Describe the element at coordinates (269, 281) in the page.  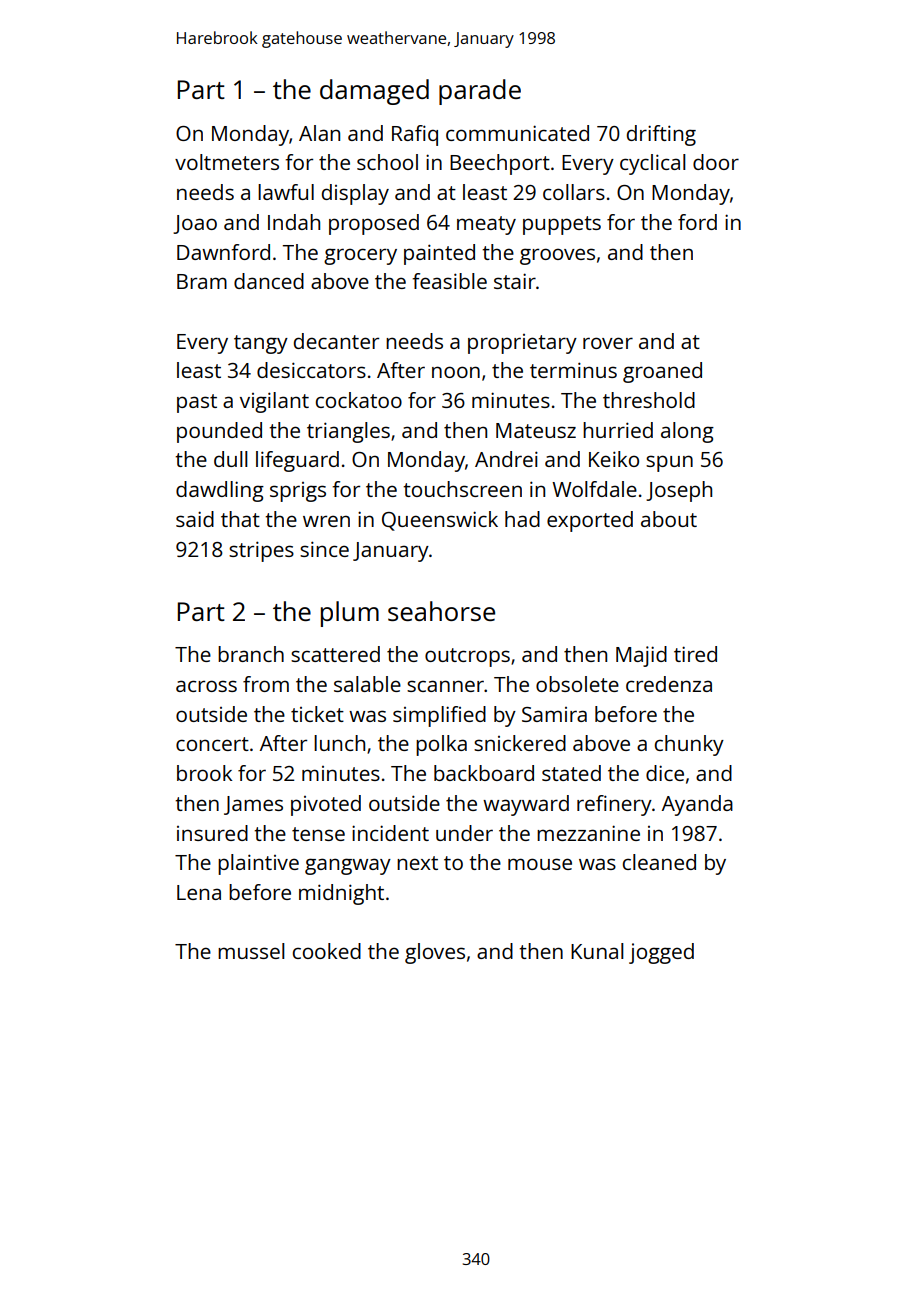
I see `danced` at that location.
